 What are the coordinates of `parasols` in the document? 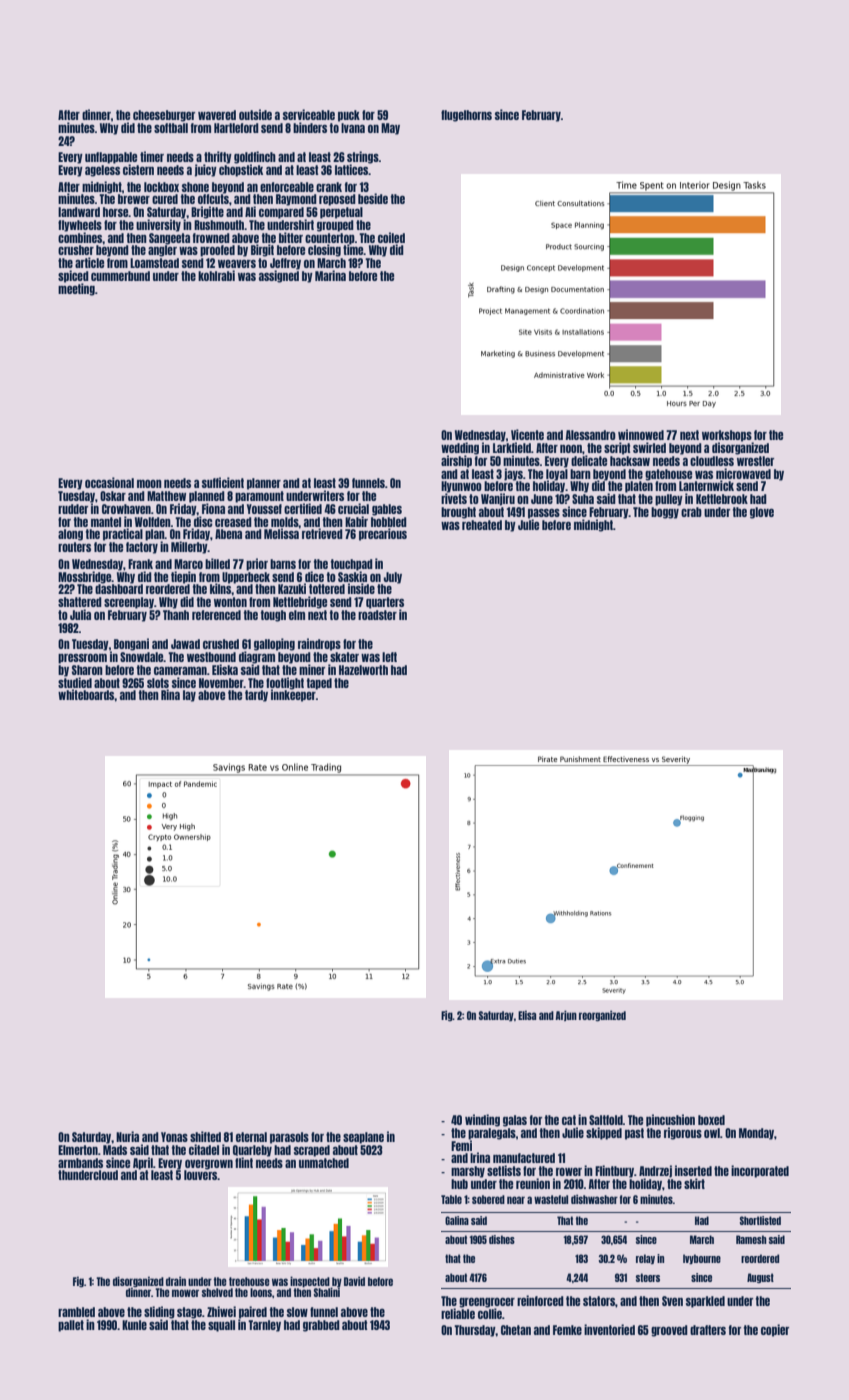 It's located at (289, 1138).
